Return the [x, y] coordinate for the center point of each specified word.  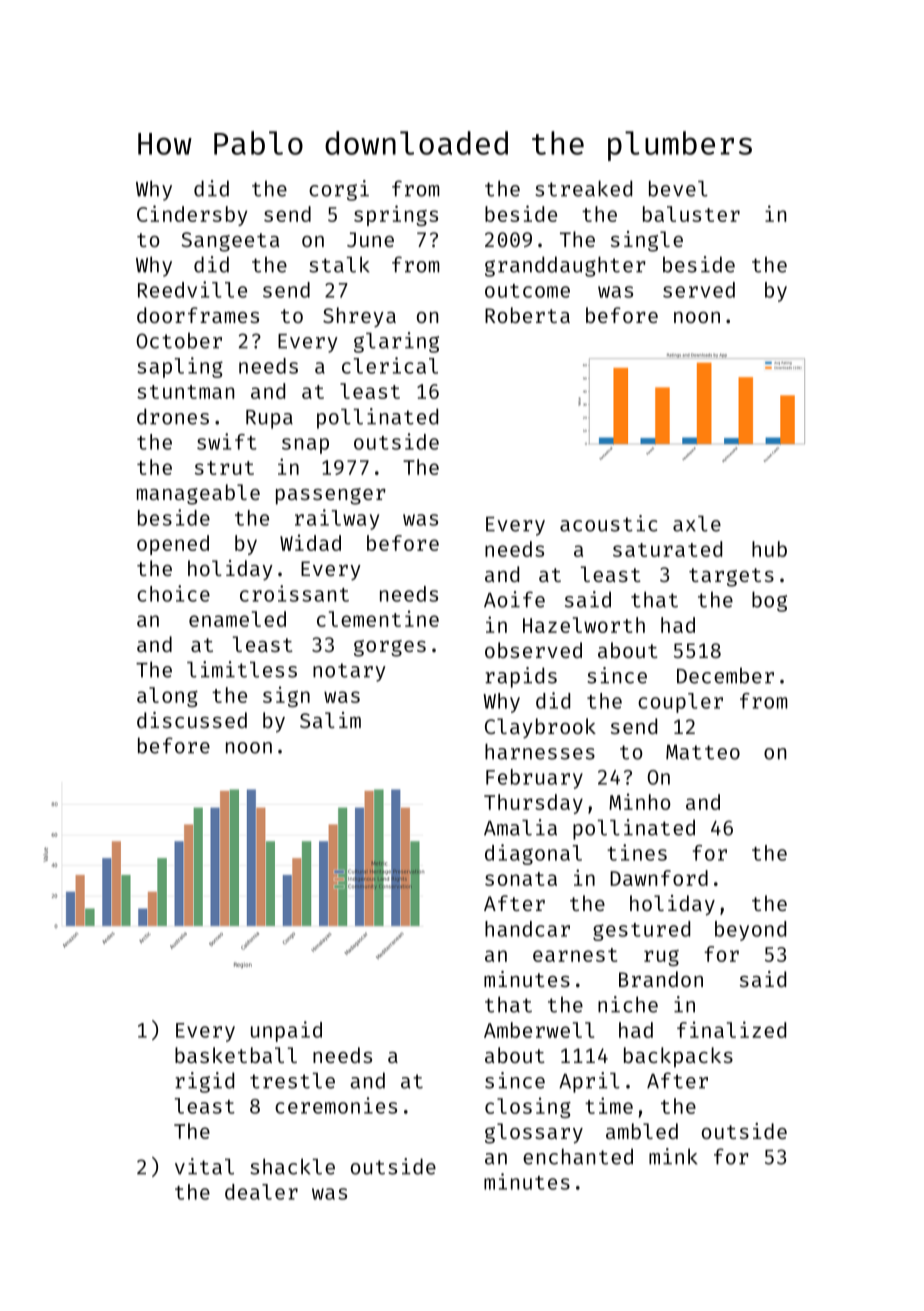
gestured [641, 931]
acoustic [609, 523]
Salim [330, 720]
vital [204, 1166]
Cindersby [192, 215]
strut [224, 468]
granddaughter [565, 266]
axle [697, 524]
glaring [396, 342]
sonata [521, 879]
